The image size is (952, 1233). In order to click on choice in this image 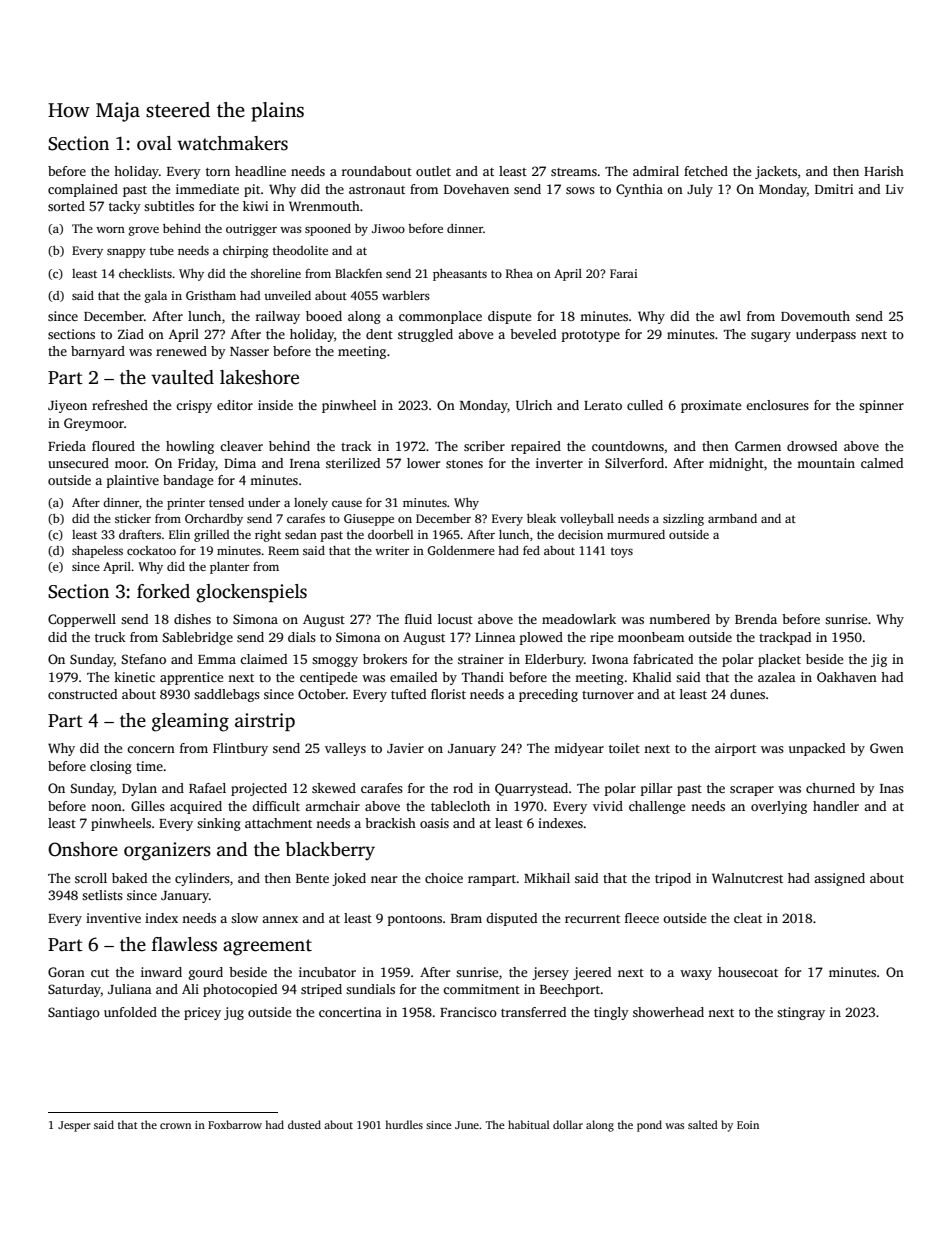, I will do `click(444, 878)`.
